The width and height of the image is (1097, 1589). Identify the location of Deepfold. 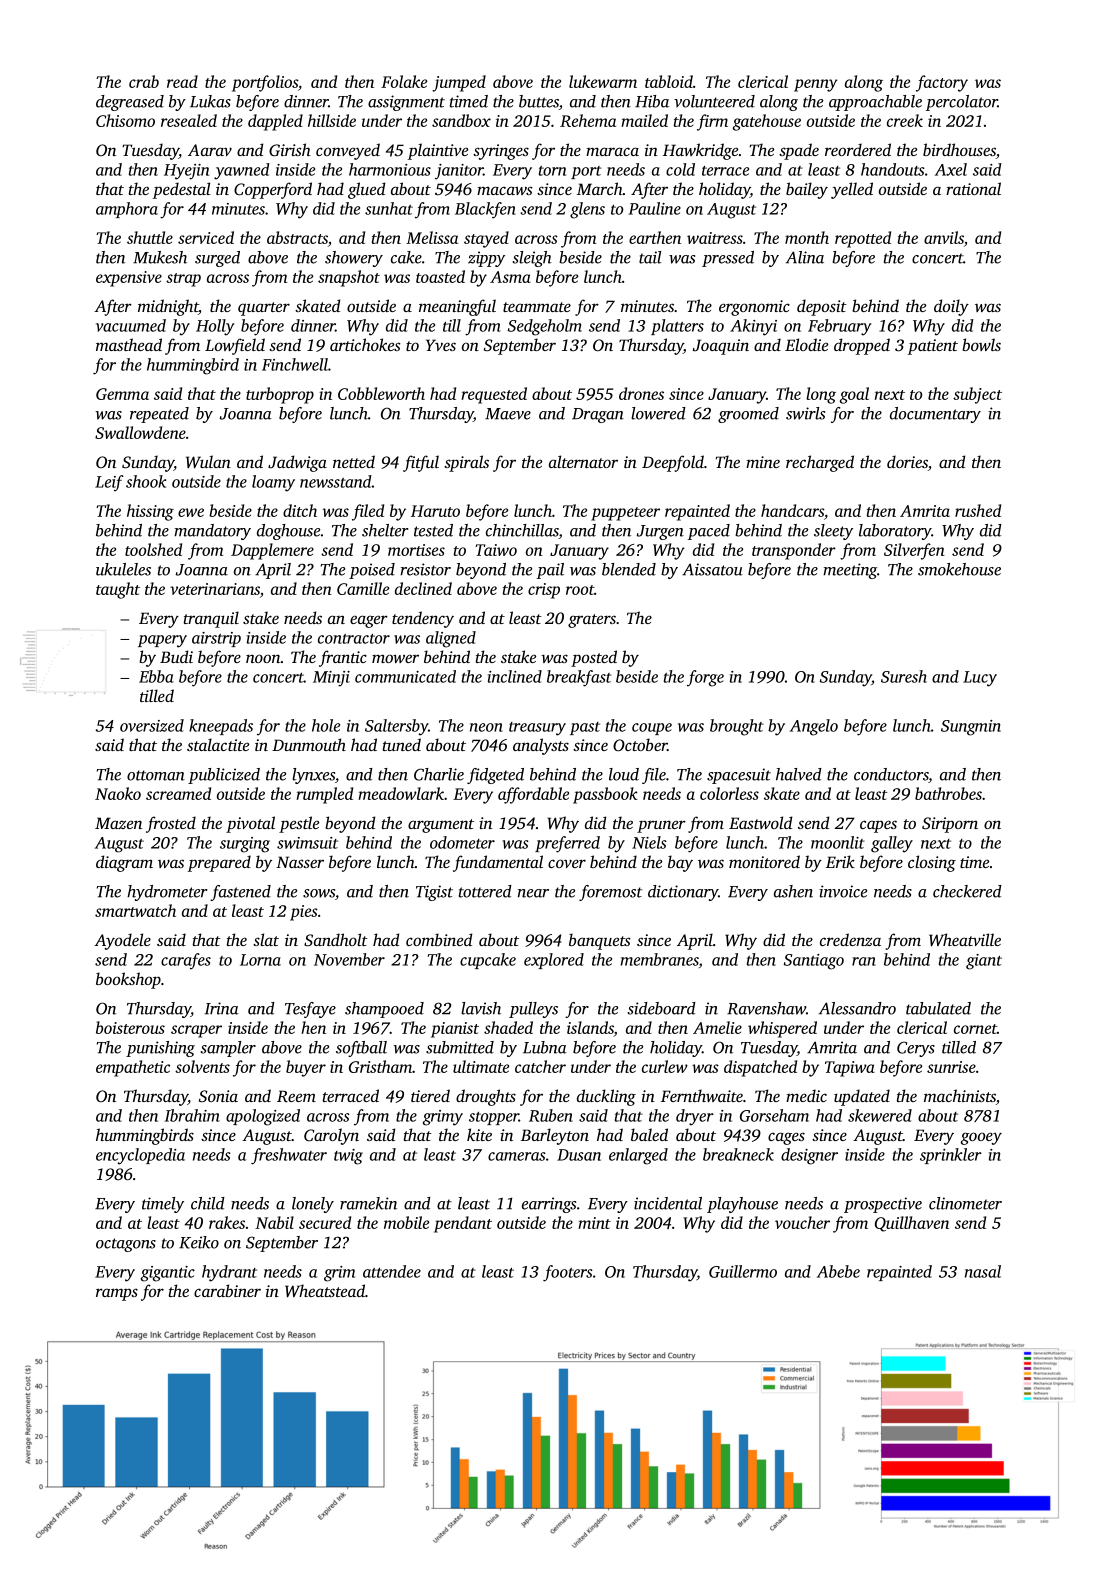
(673, 463).
